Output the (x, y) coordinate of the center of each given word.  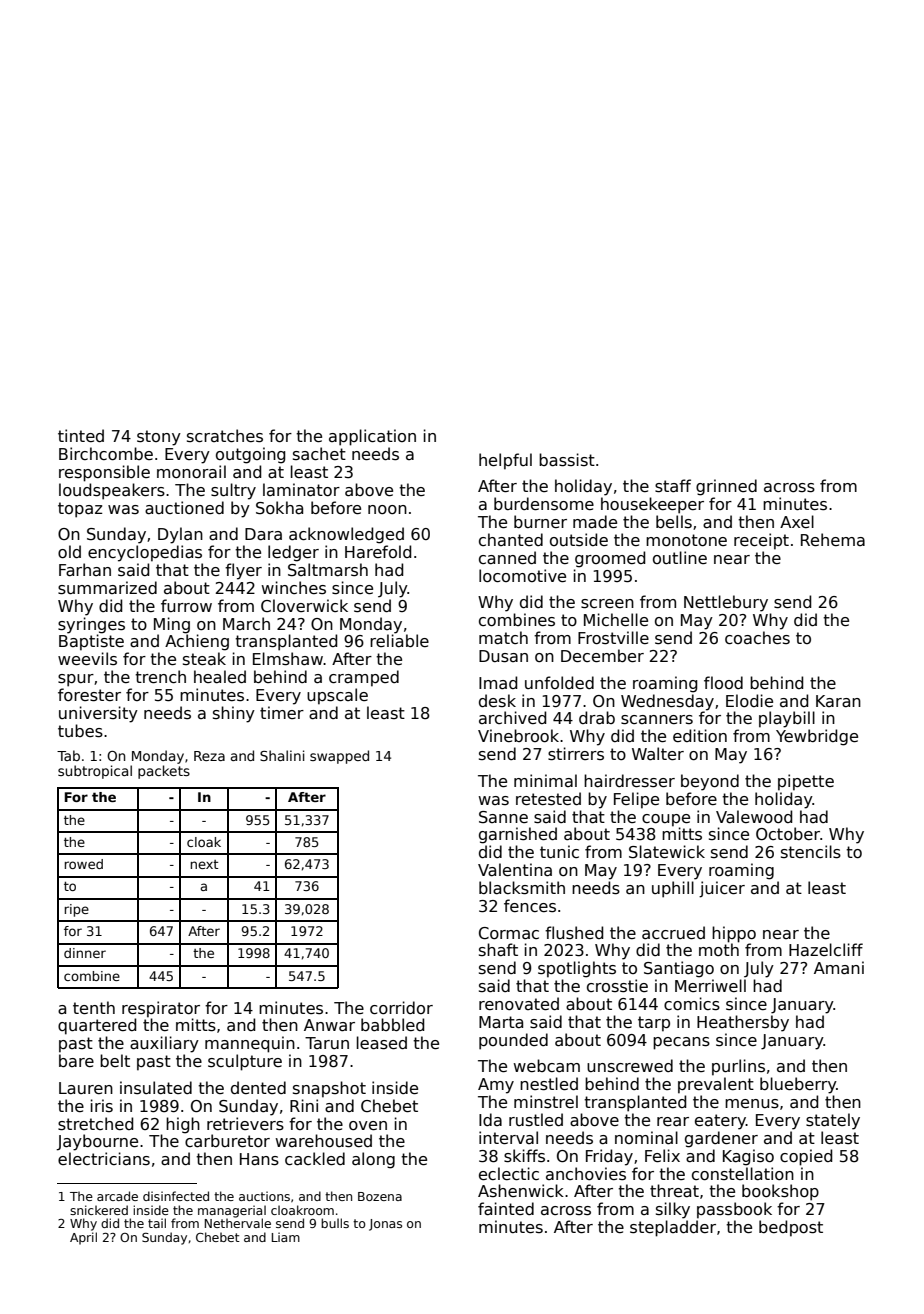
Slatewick (667, 852)
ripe (77, 910)
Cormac (509, 933)
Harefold (378, 551)
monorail (191, 471)
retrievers (245, 1124)
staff (673, 486)
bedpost (791, 1228)
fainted (506, 1209)
